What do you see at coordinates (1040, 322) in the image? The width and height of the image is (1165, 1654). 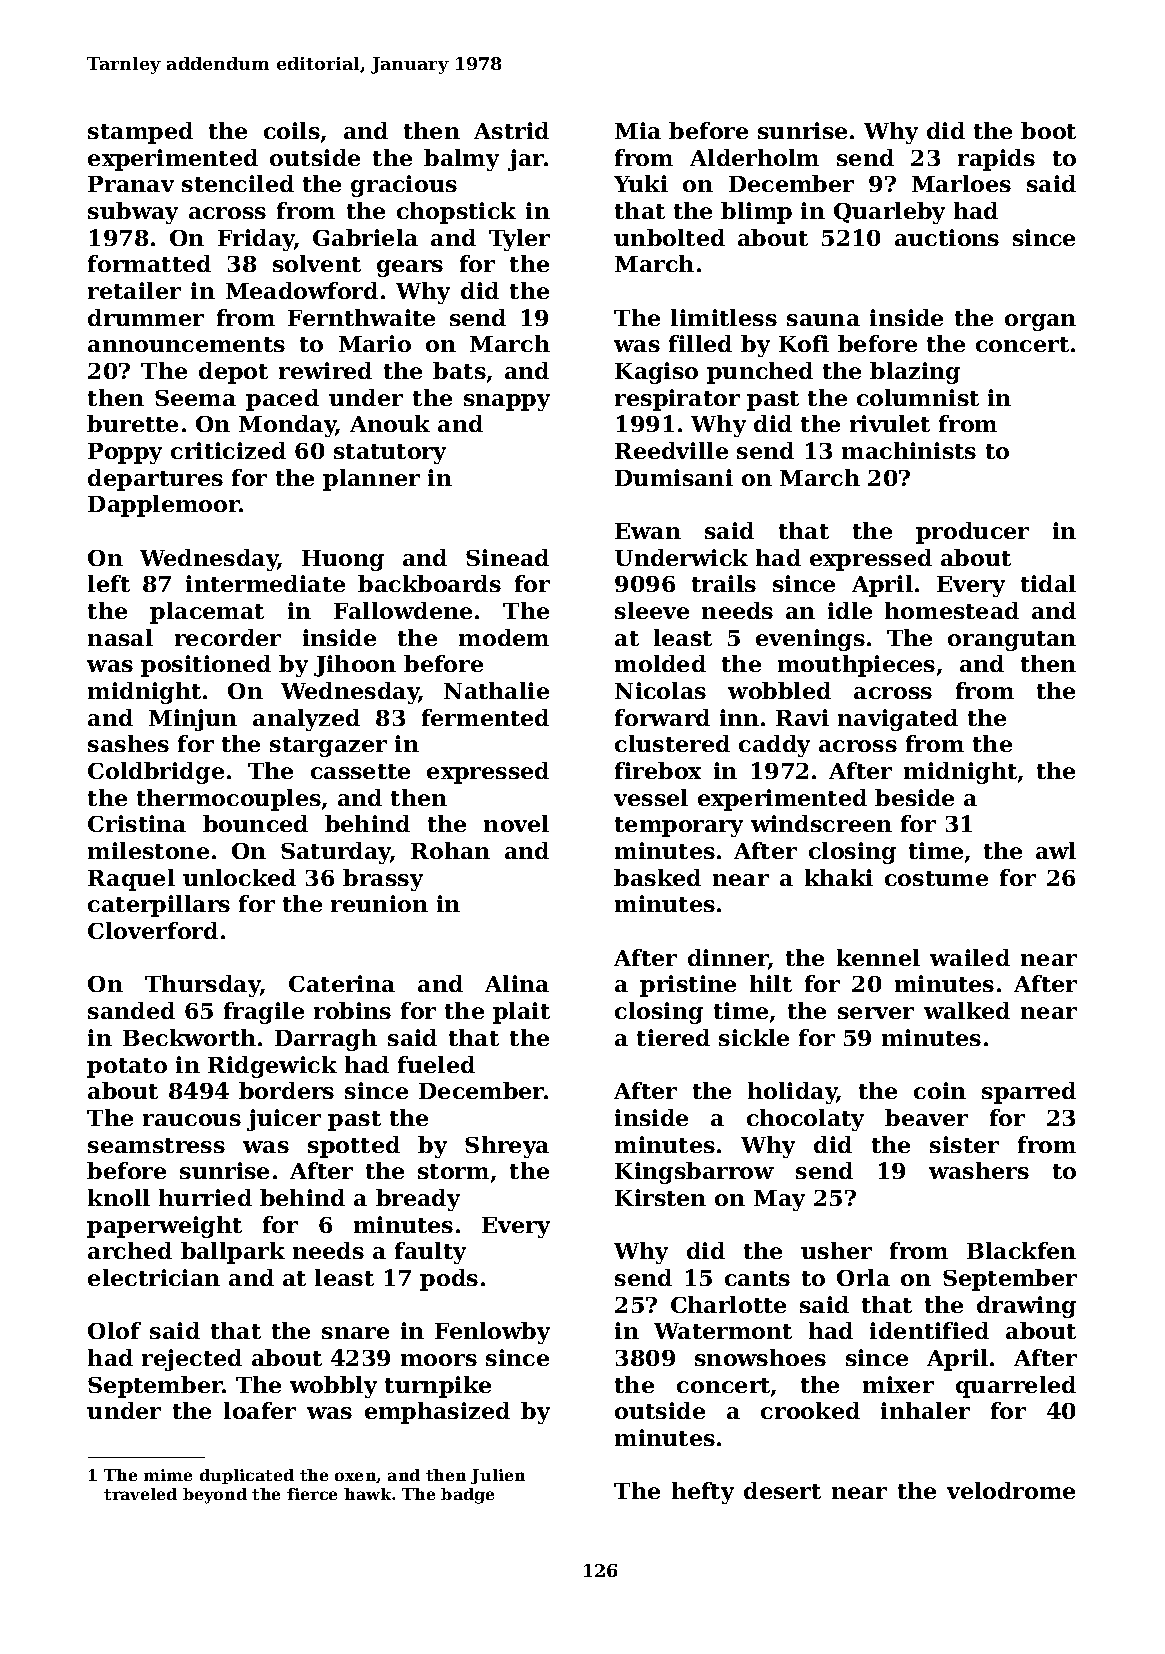 I see `organ` at bounding box center [1040, 322].
